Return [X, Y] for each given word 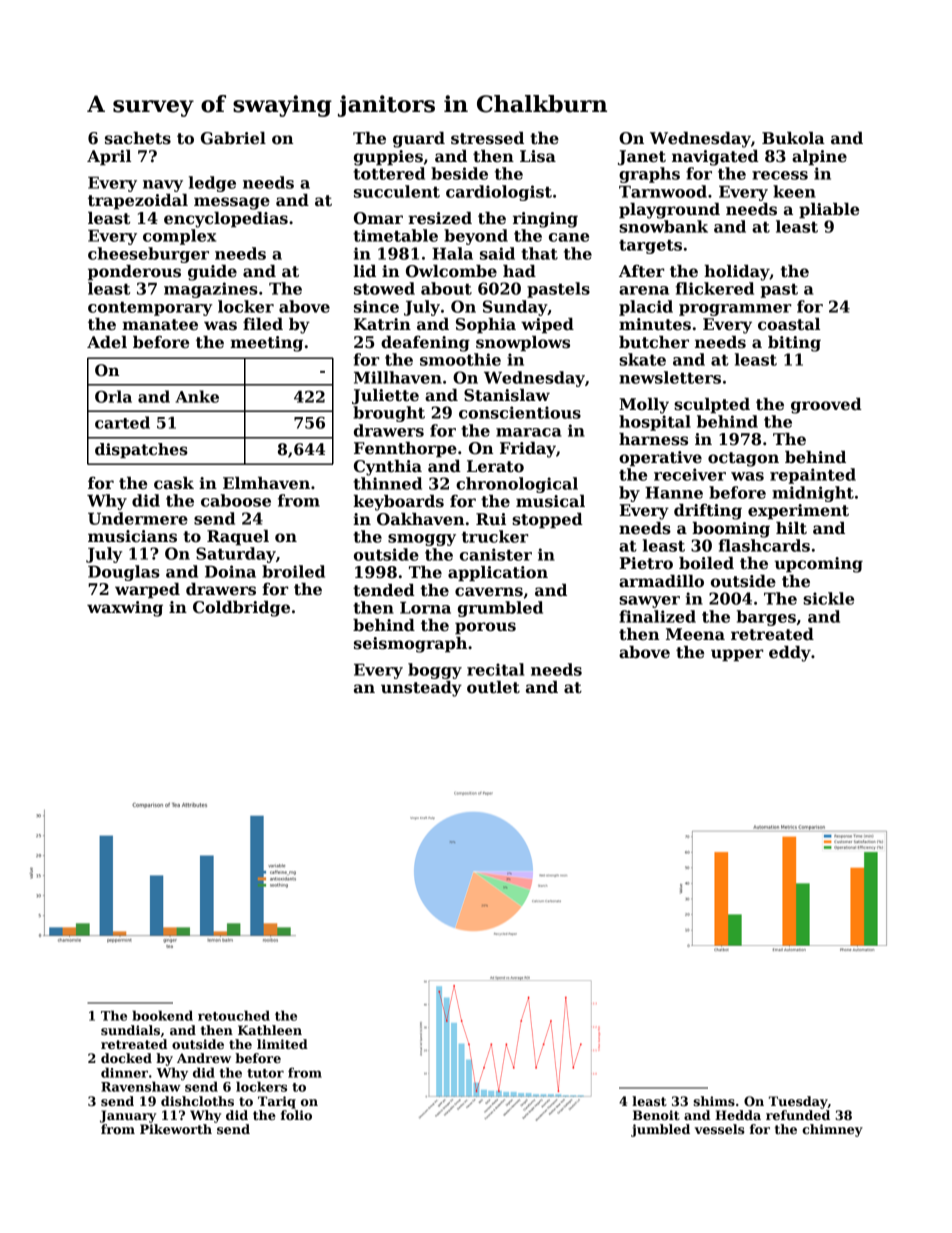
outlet [493, 687]
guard [419, 140]
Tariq [277, 1102]
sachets [138, 138]
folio [296, 1115]
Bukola [793, 138]
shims [714, 1101]
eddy [790, 654]
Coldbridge [241, 609]
